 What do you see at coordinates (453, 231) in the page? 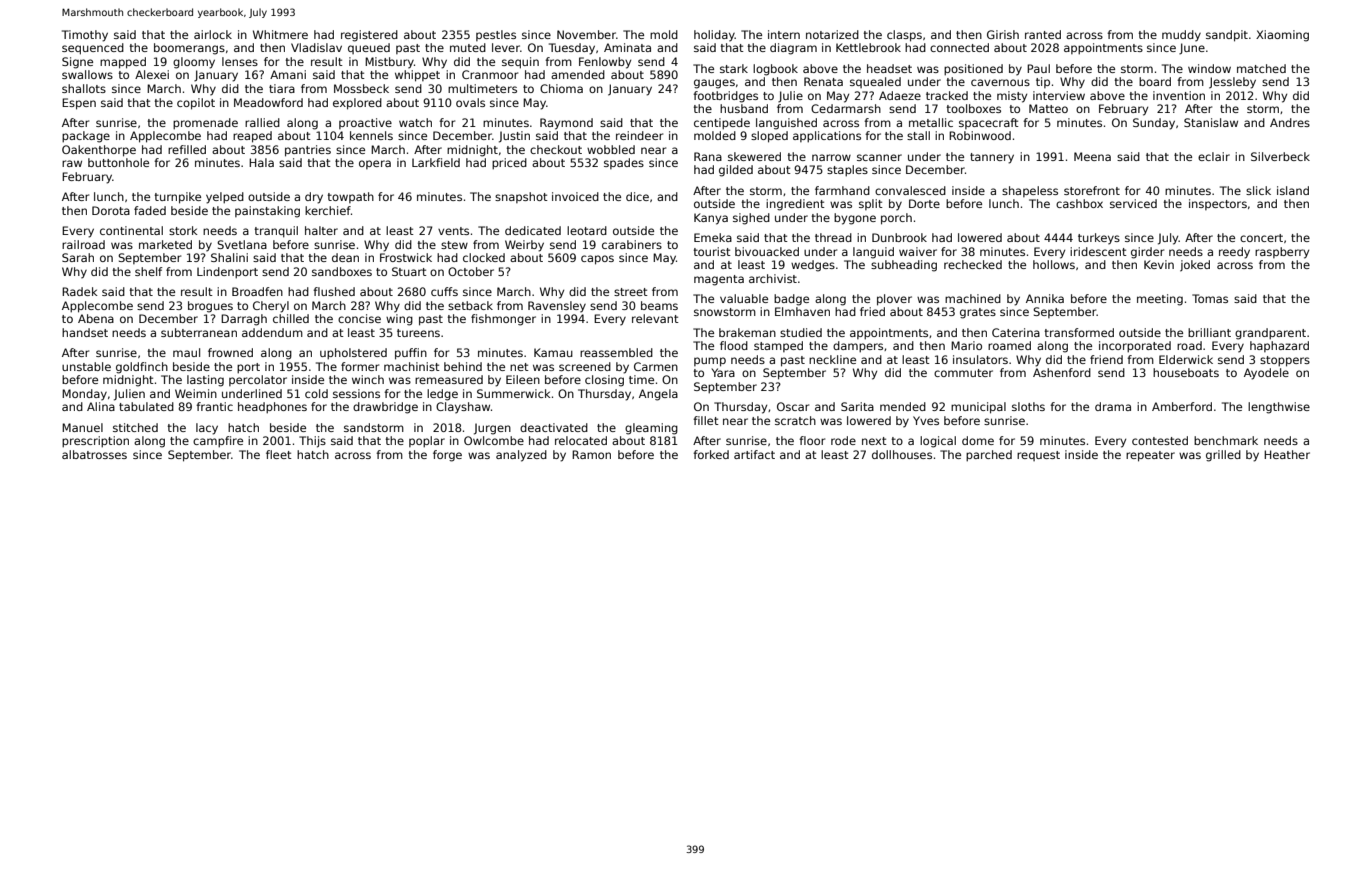
I see `vents` at bounding box center [453, 231].
